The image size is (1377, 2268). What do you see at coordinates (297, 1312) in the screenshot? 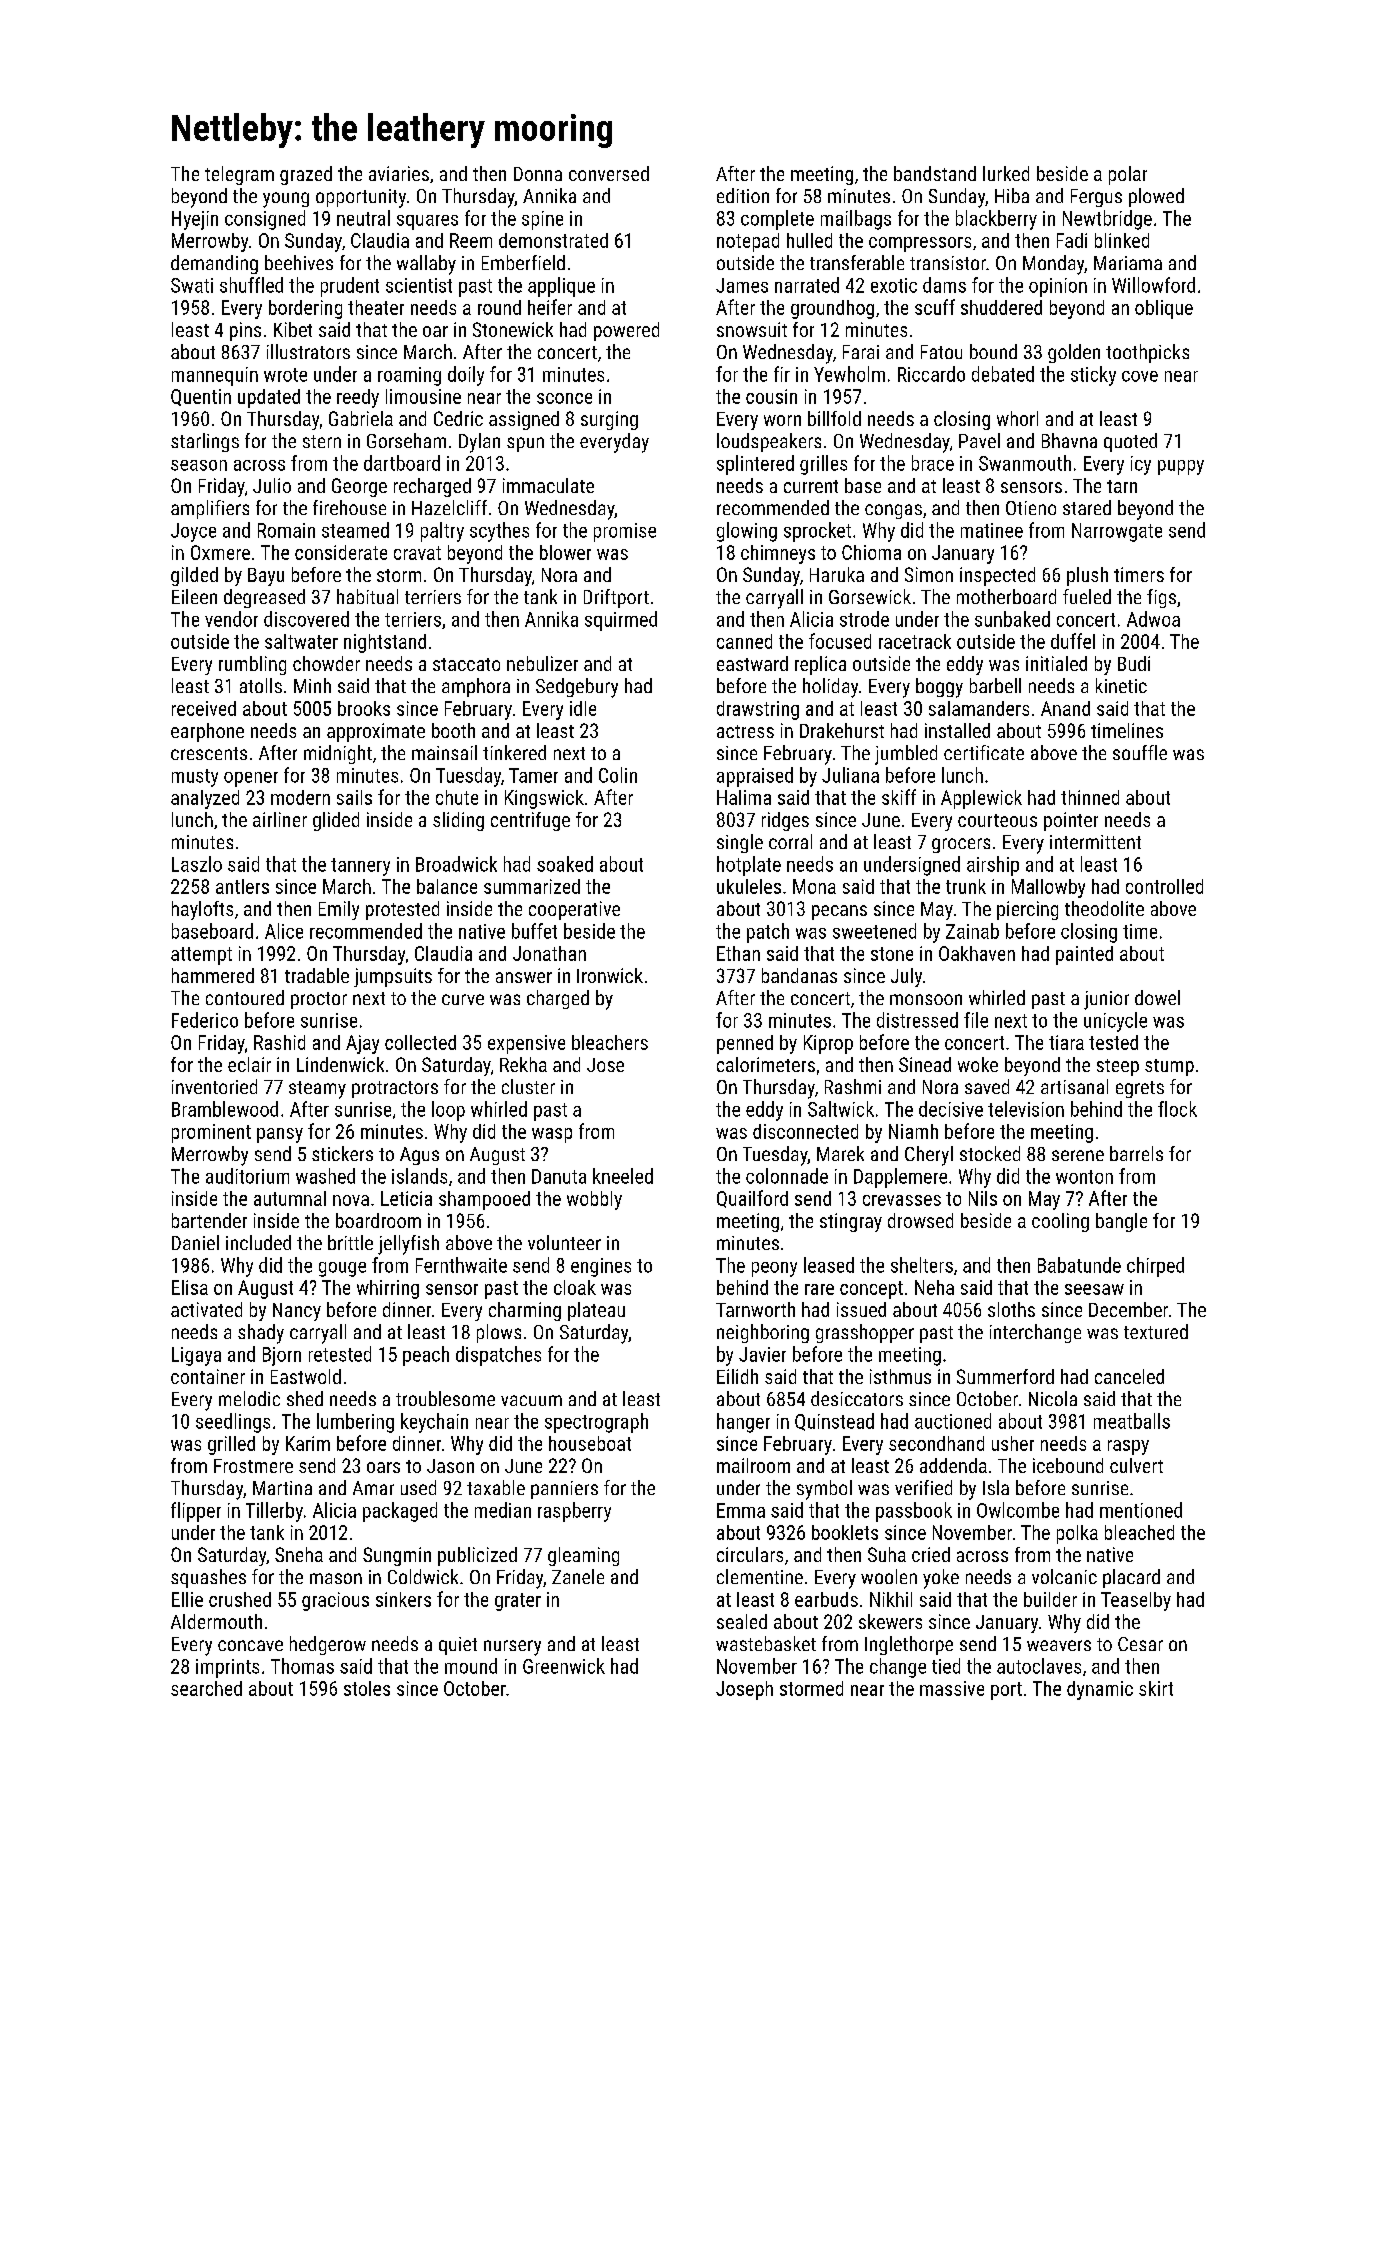
I see `Nancy` at bounding box center [297, 1312].
